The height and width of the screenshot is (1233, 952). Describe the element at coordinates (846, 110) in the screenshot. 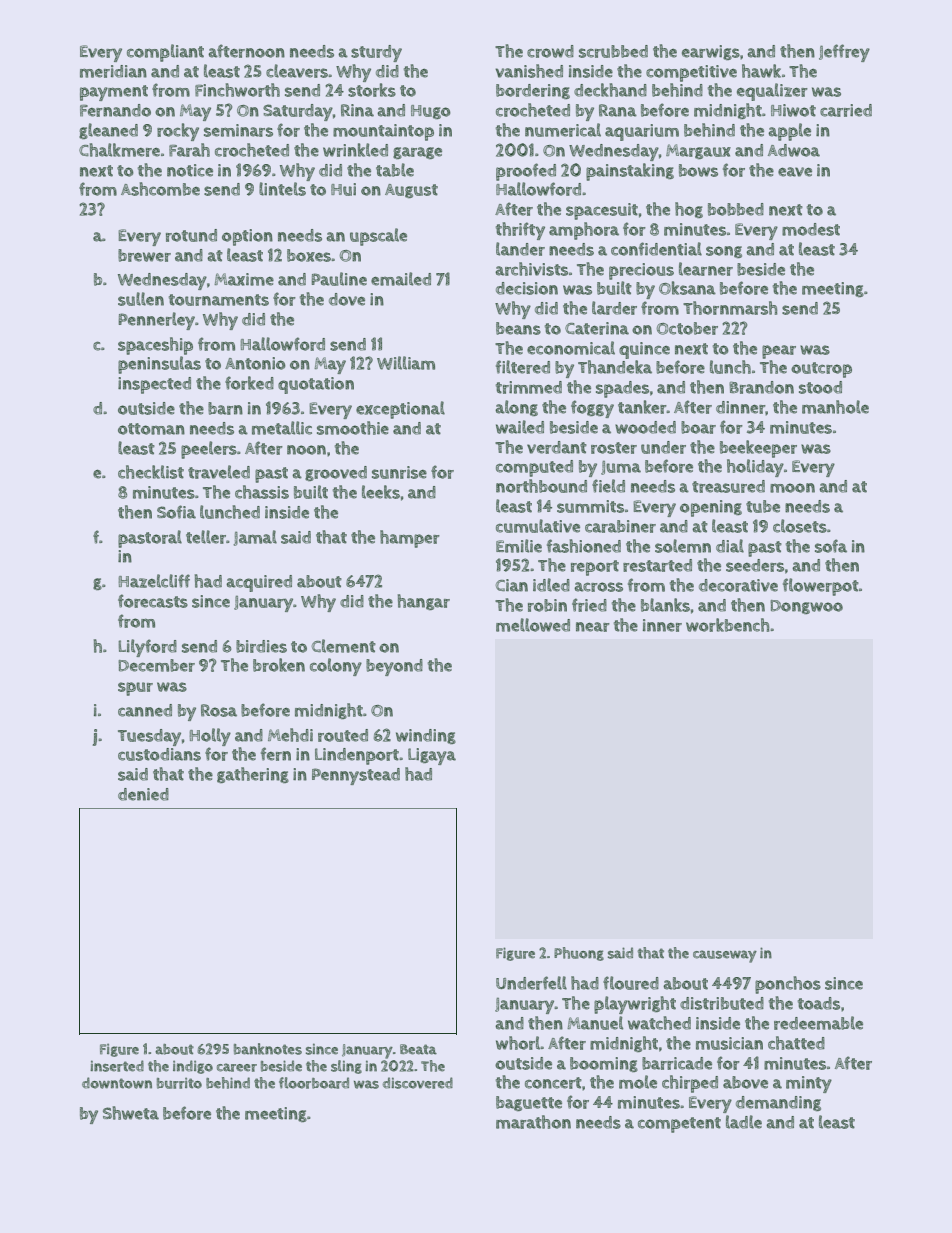

I see `carried` at that location.
